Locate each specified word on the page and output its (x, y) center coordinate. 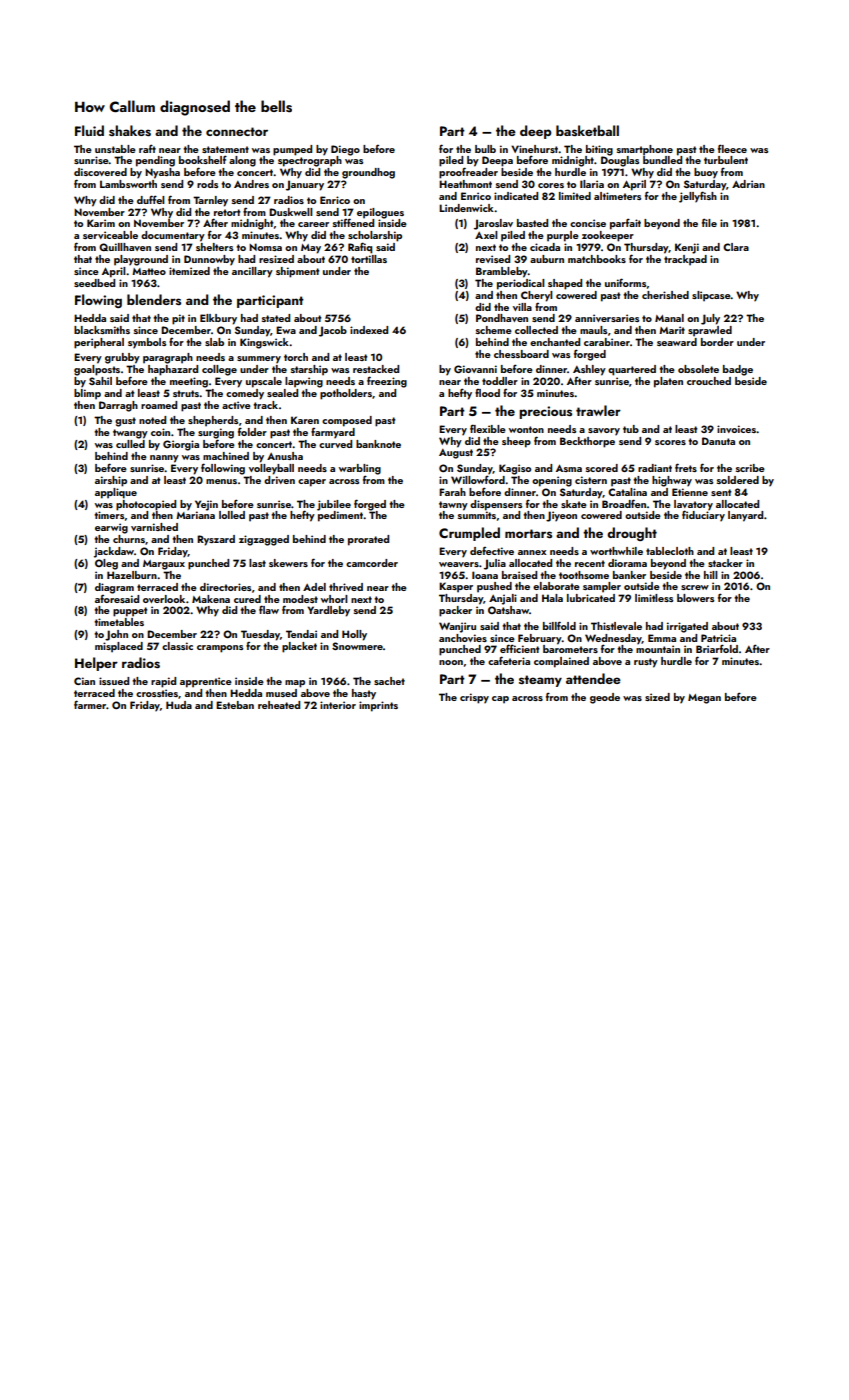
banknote (378, 444)
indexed (369, 330)
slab (214, 342)
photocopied (146, 505)
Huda (179, 705)
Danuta (718, 441)
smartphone (645, 150)
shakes (130, 130)
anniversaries (607, 318)
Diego (345, 150)
